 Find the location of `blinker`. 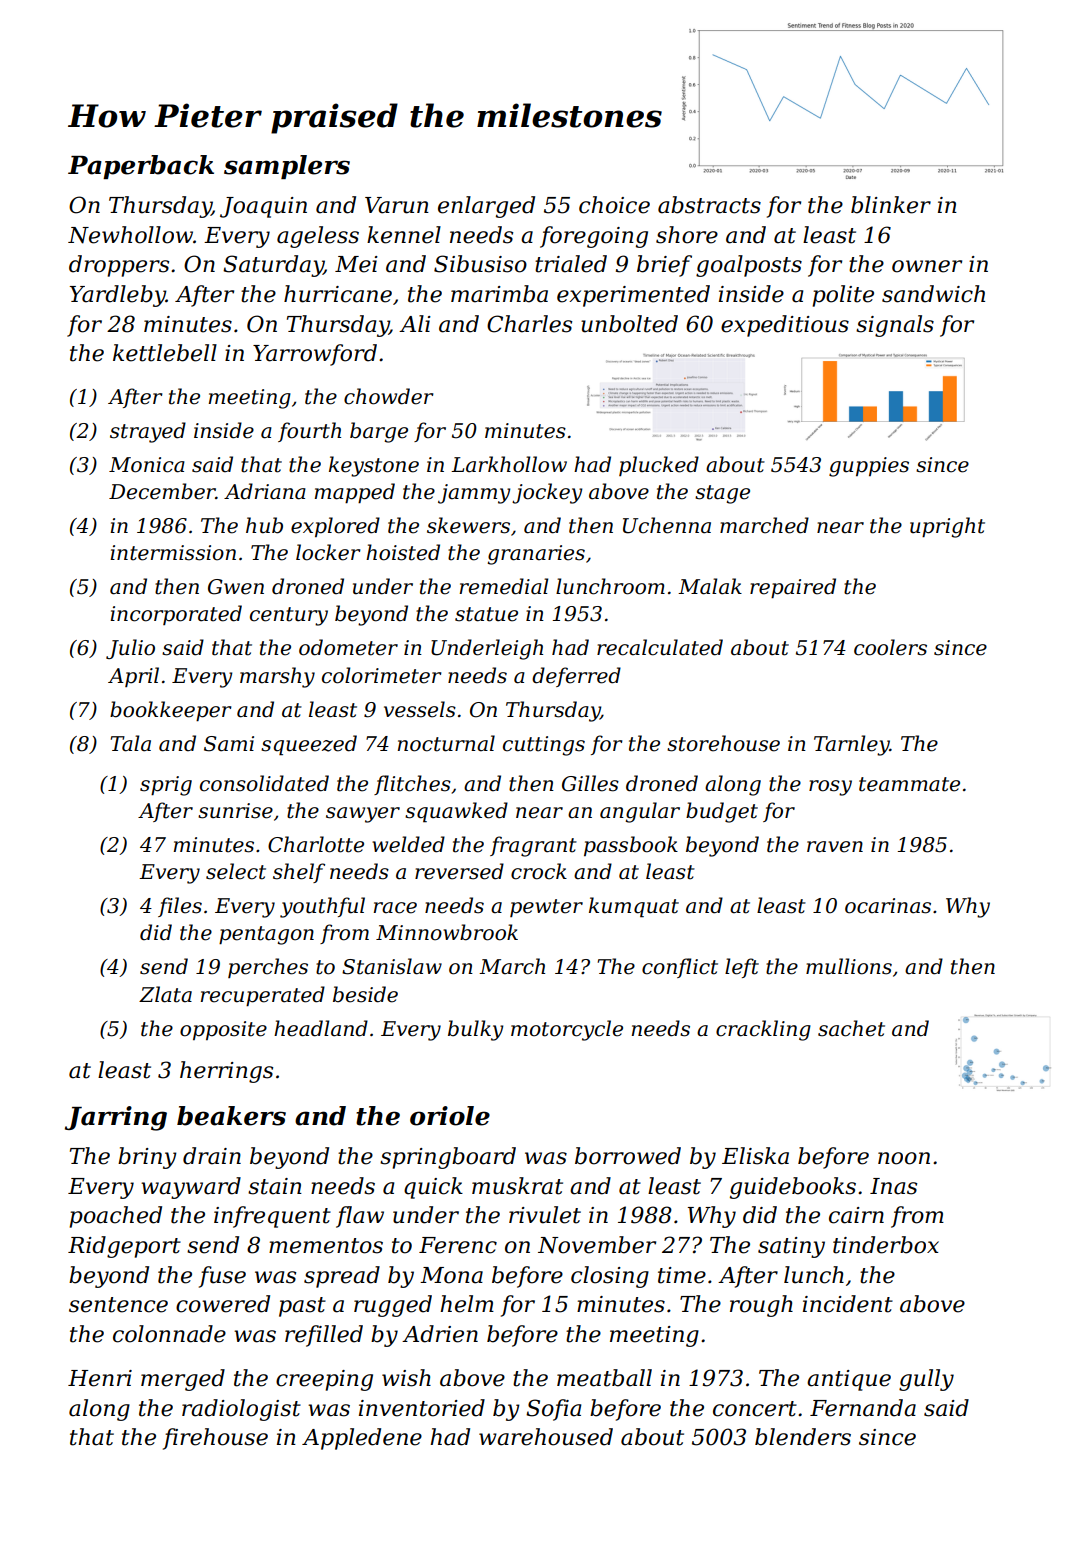

blinker is located at coordinates (891, 205).
